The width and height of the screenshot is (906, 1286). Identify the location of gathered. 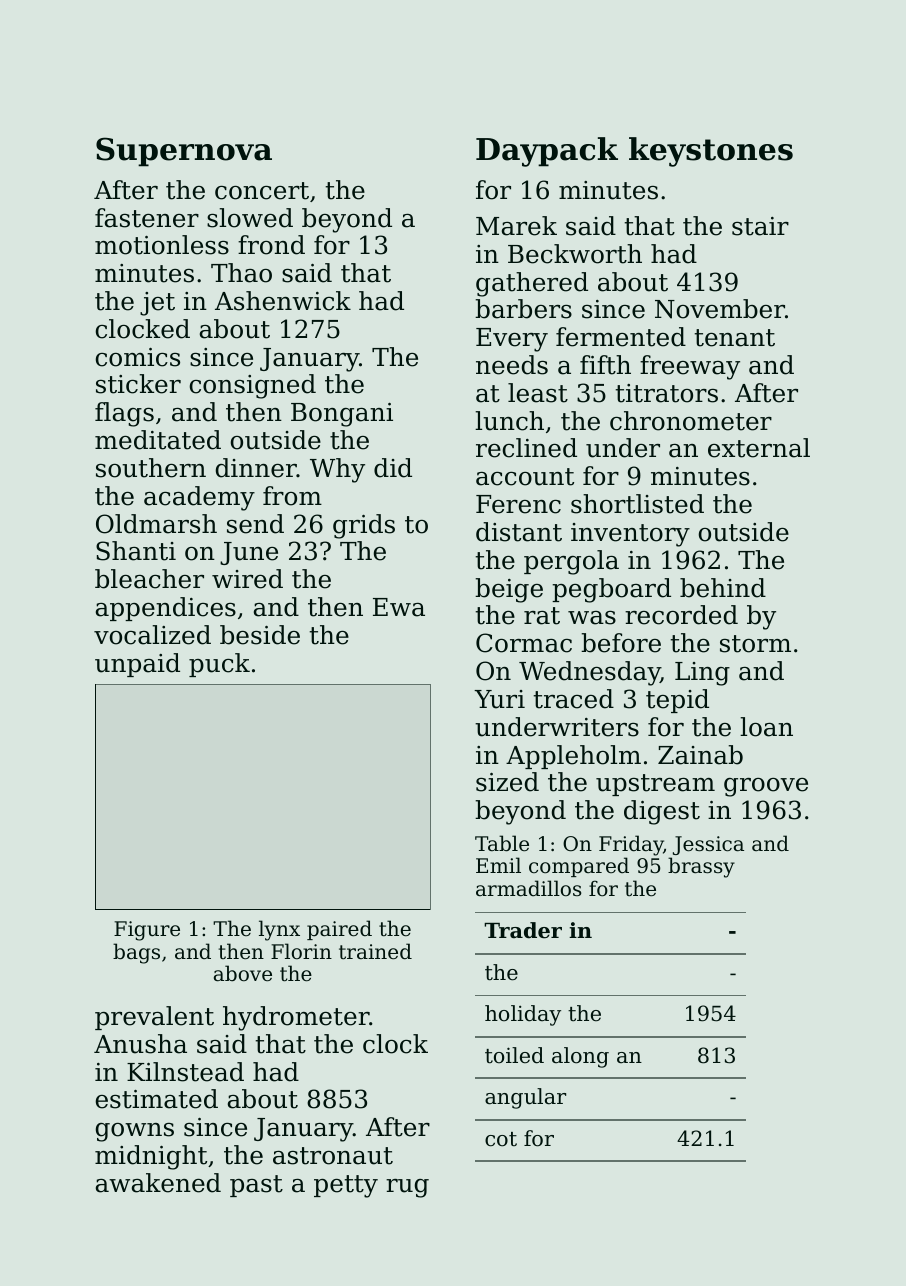
(532, 284).
